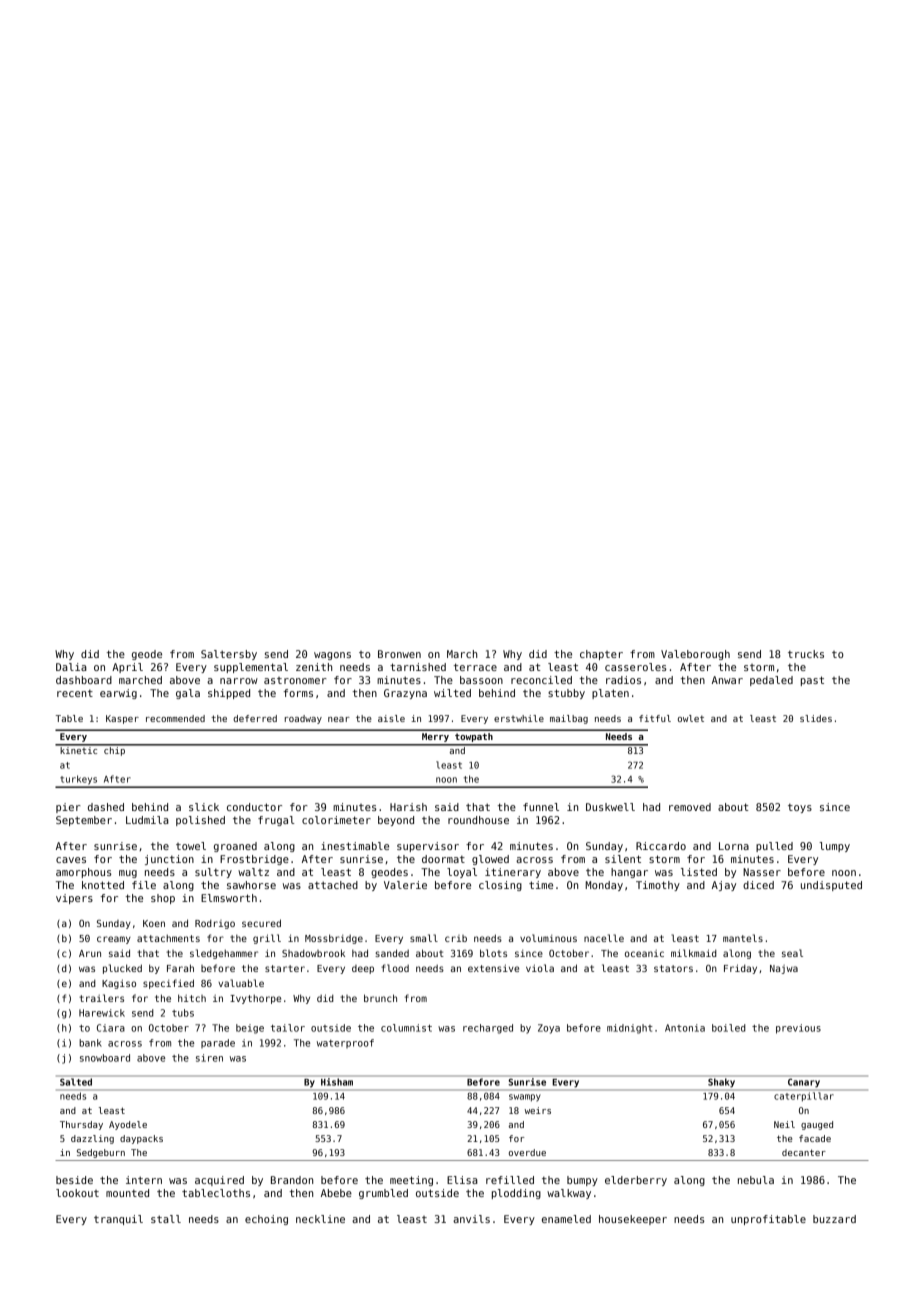 Image resolution: width=924 pixels, height=1308 pixels. What do you see at coordinates (800, 808) in the document?
I see `toys` at bounding box center [800, 808].
